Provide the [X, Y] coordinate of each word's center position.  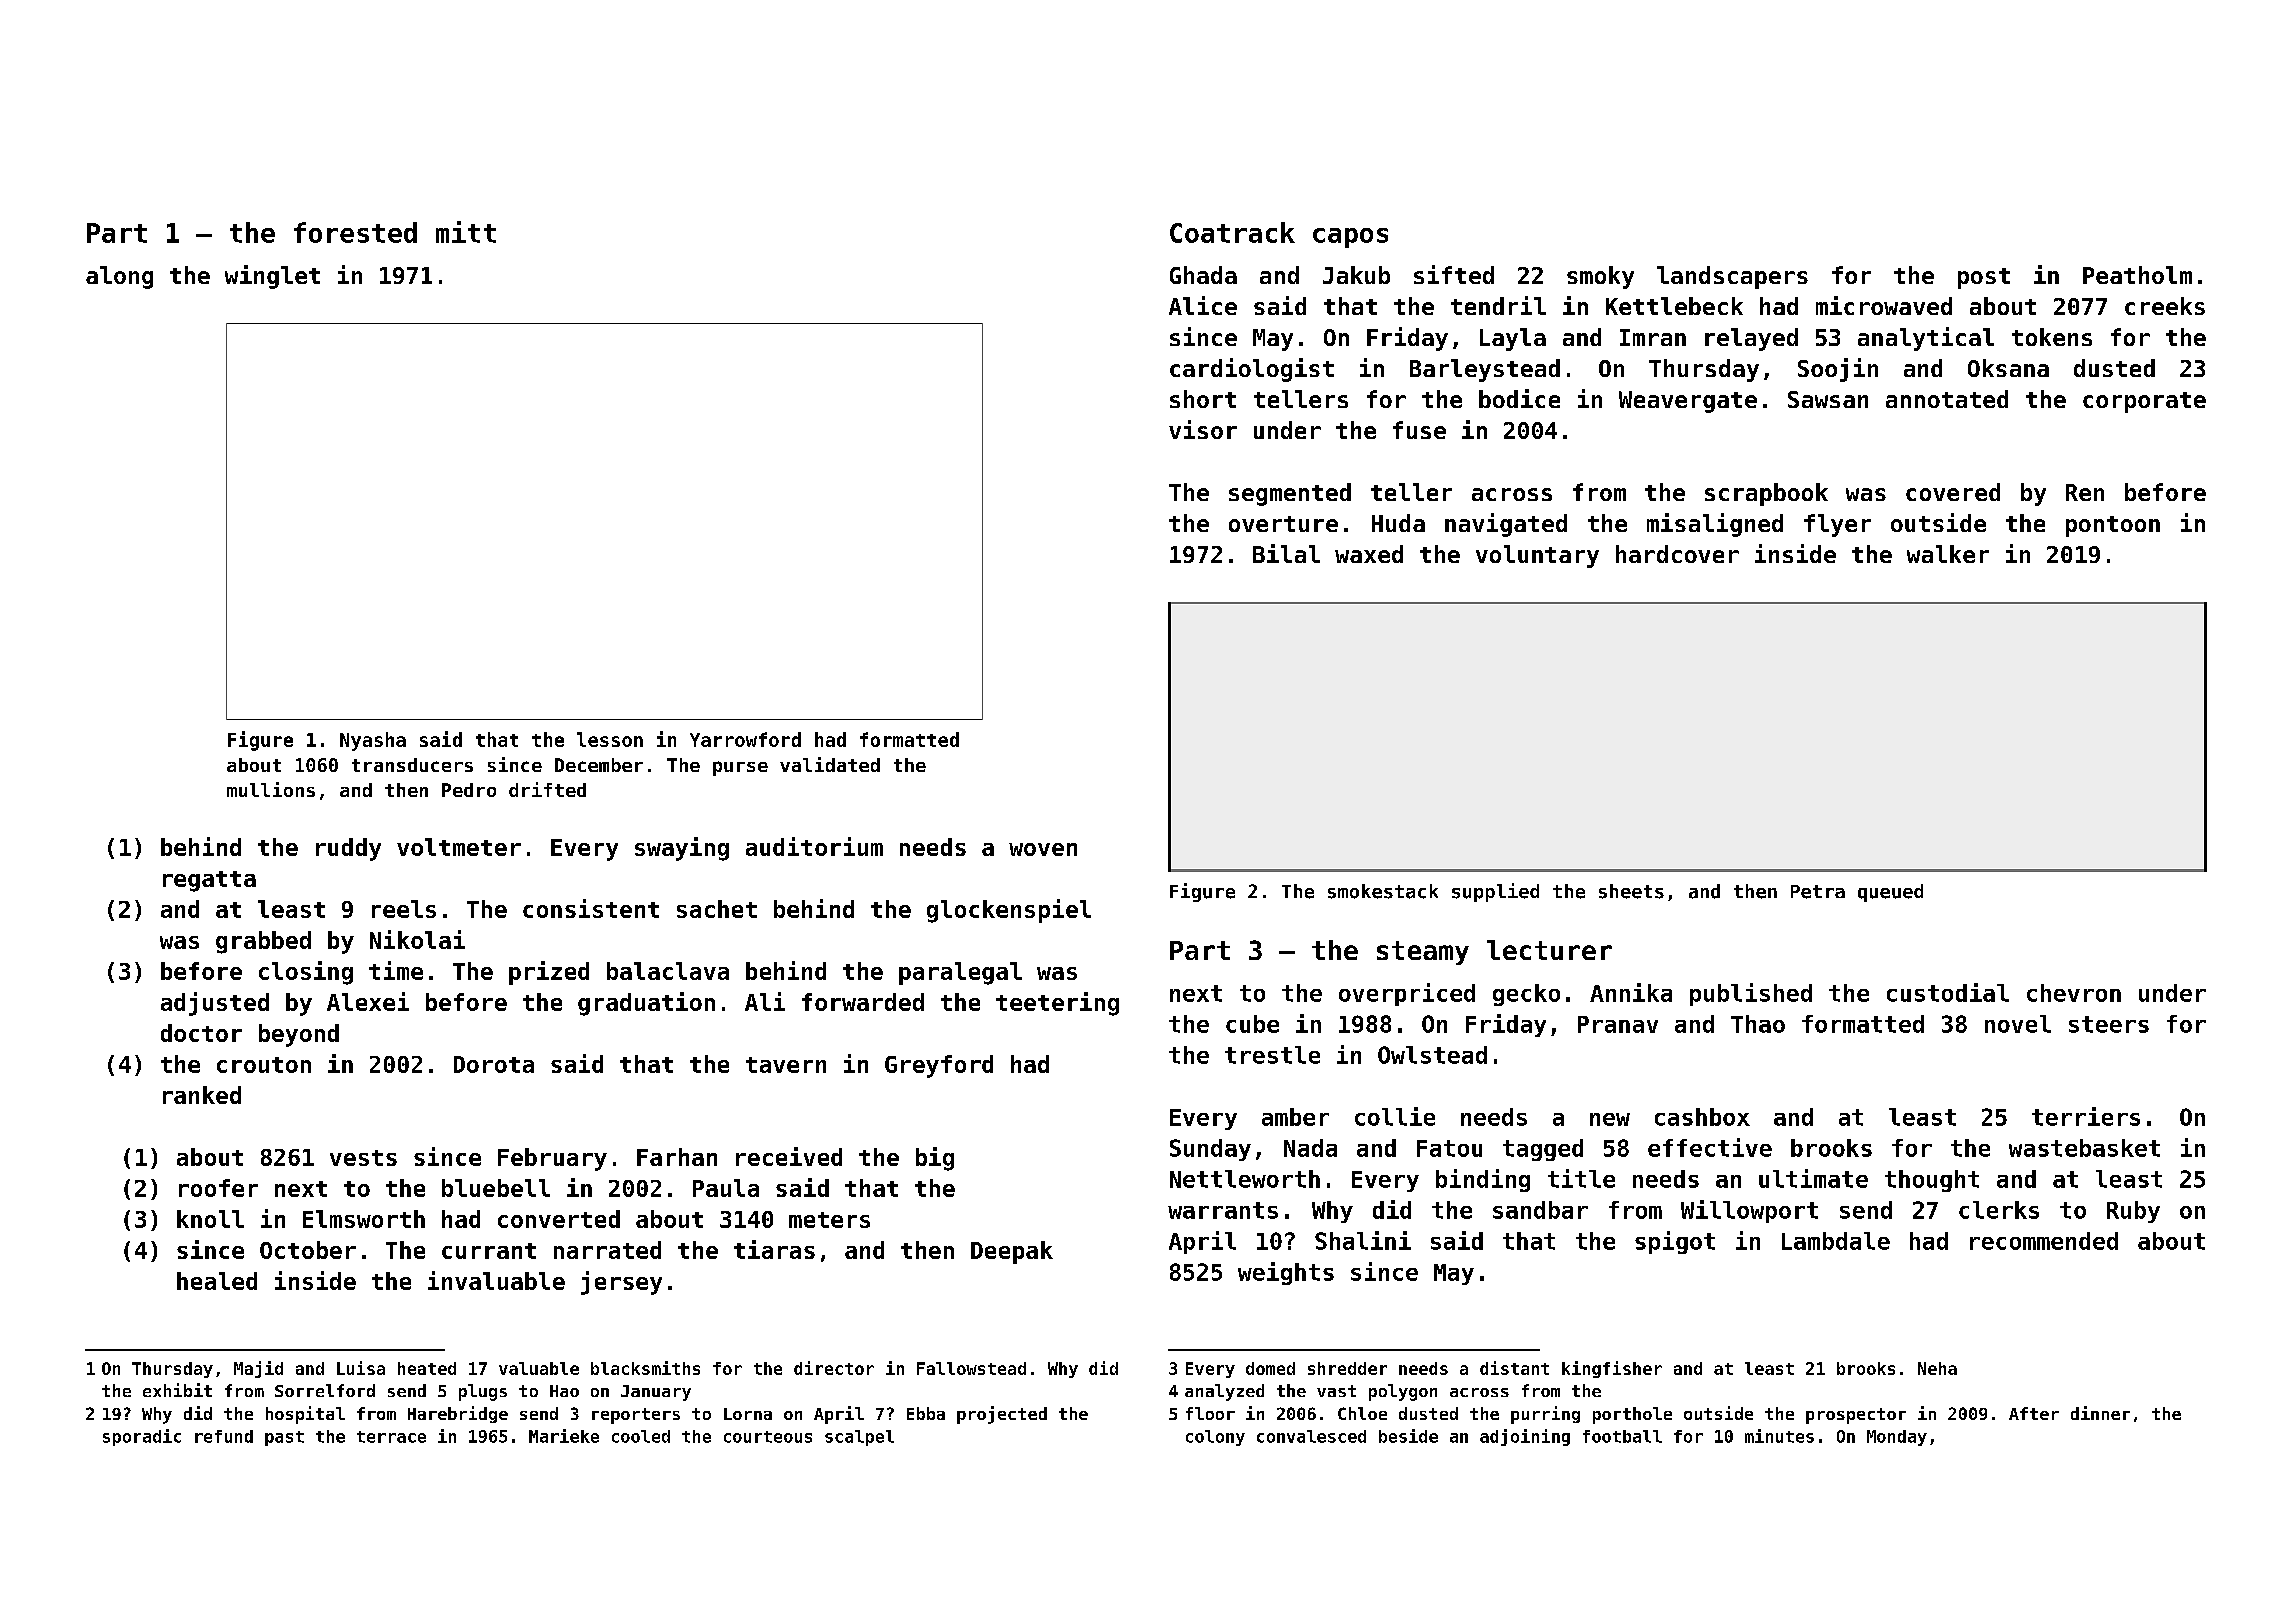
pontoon [2113, 526]
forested [355, 232]
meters [829, 1220]
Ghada [1203, 275]
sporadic [142, 1437]
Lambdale [1836, 1241]
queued [1890, 893]
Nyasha [373, 741]
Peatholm [2137, 275]
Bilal [1286, 553]
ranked [202, 1095]
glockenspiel [1009, 911]
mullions [271, 789]
